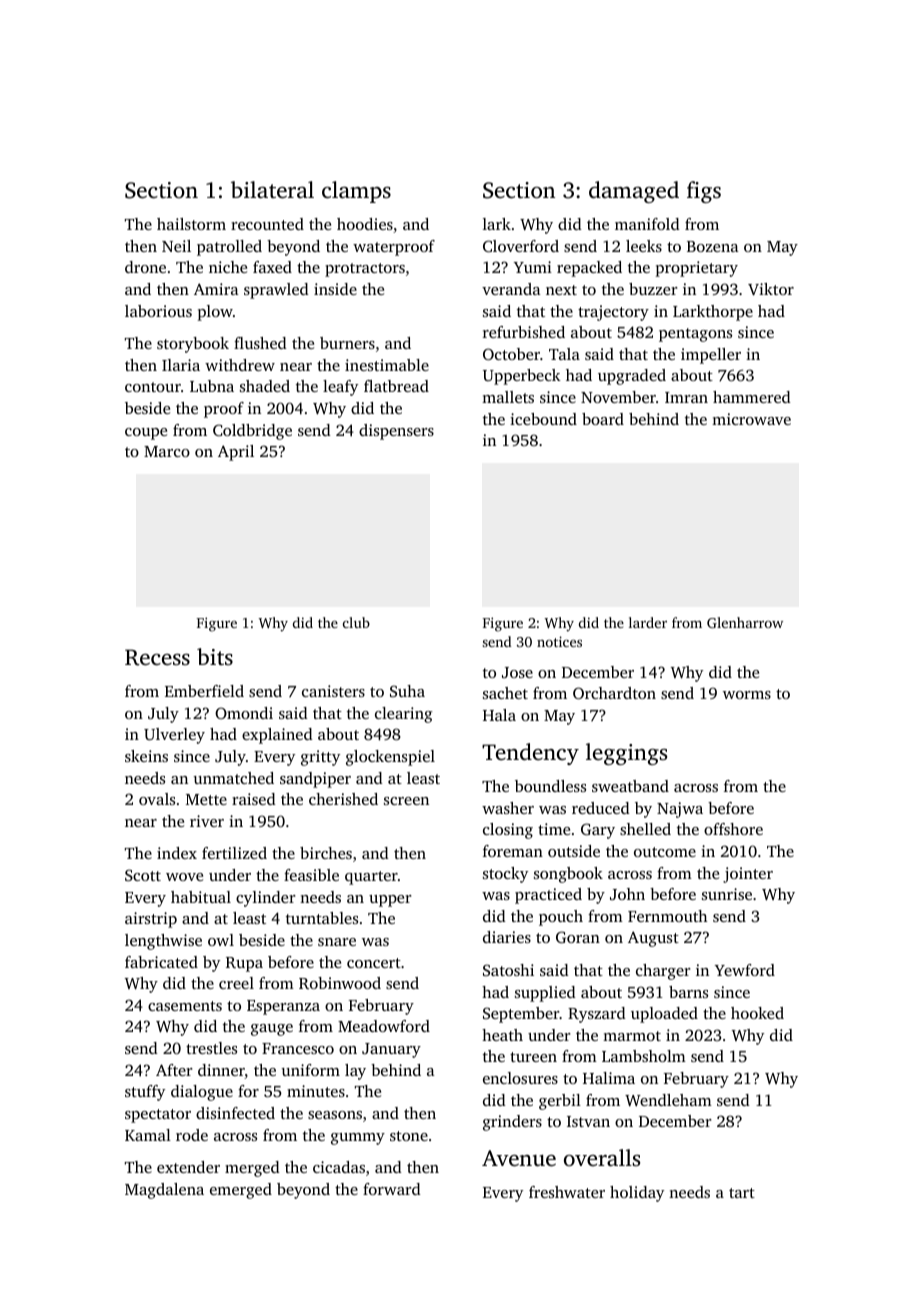 Image resolution: width=924 pixels, height=1311 pixels. What do you see at coordinates (339, 1167) in the document?
I see `cicadas` at bounding box center [339, 1167].
